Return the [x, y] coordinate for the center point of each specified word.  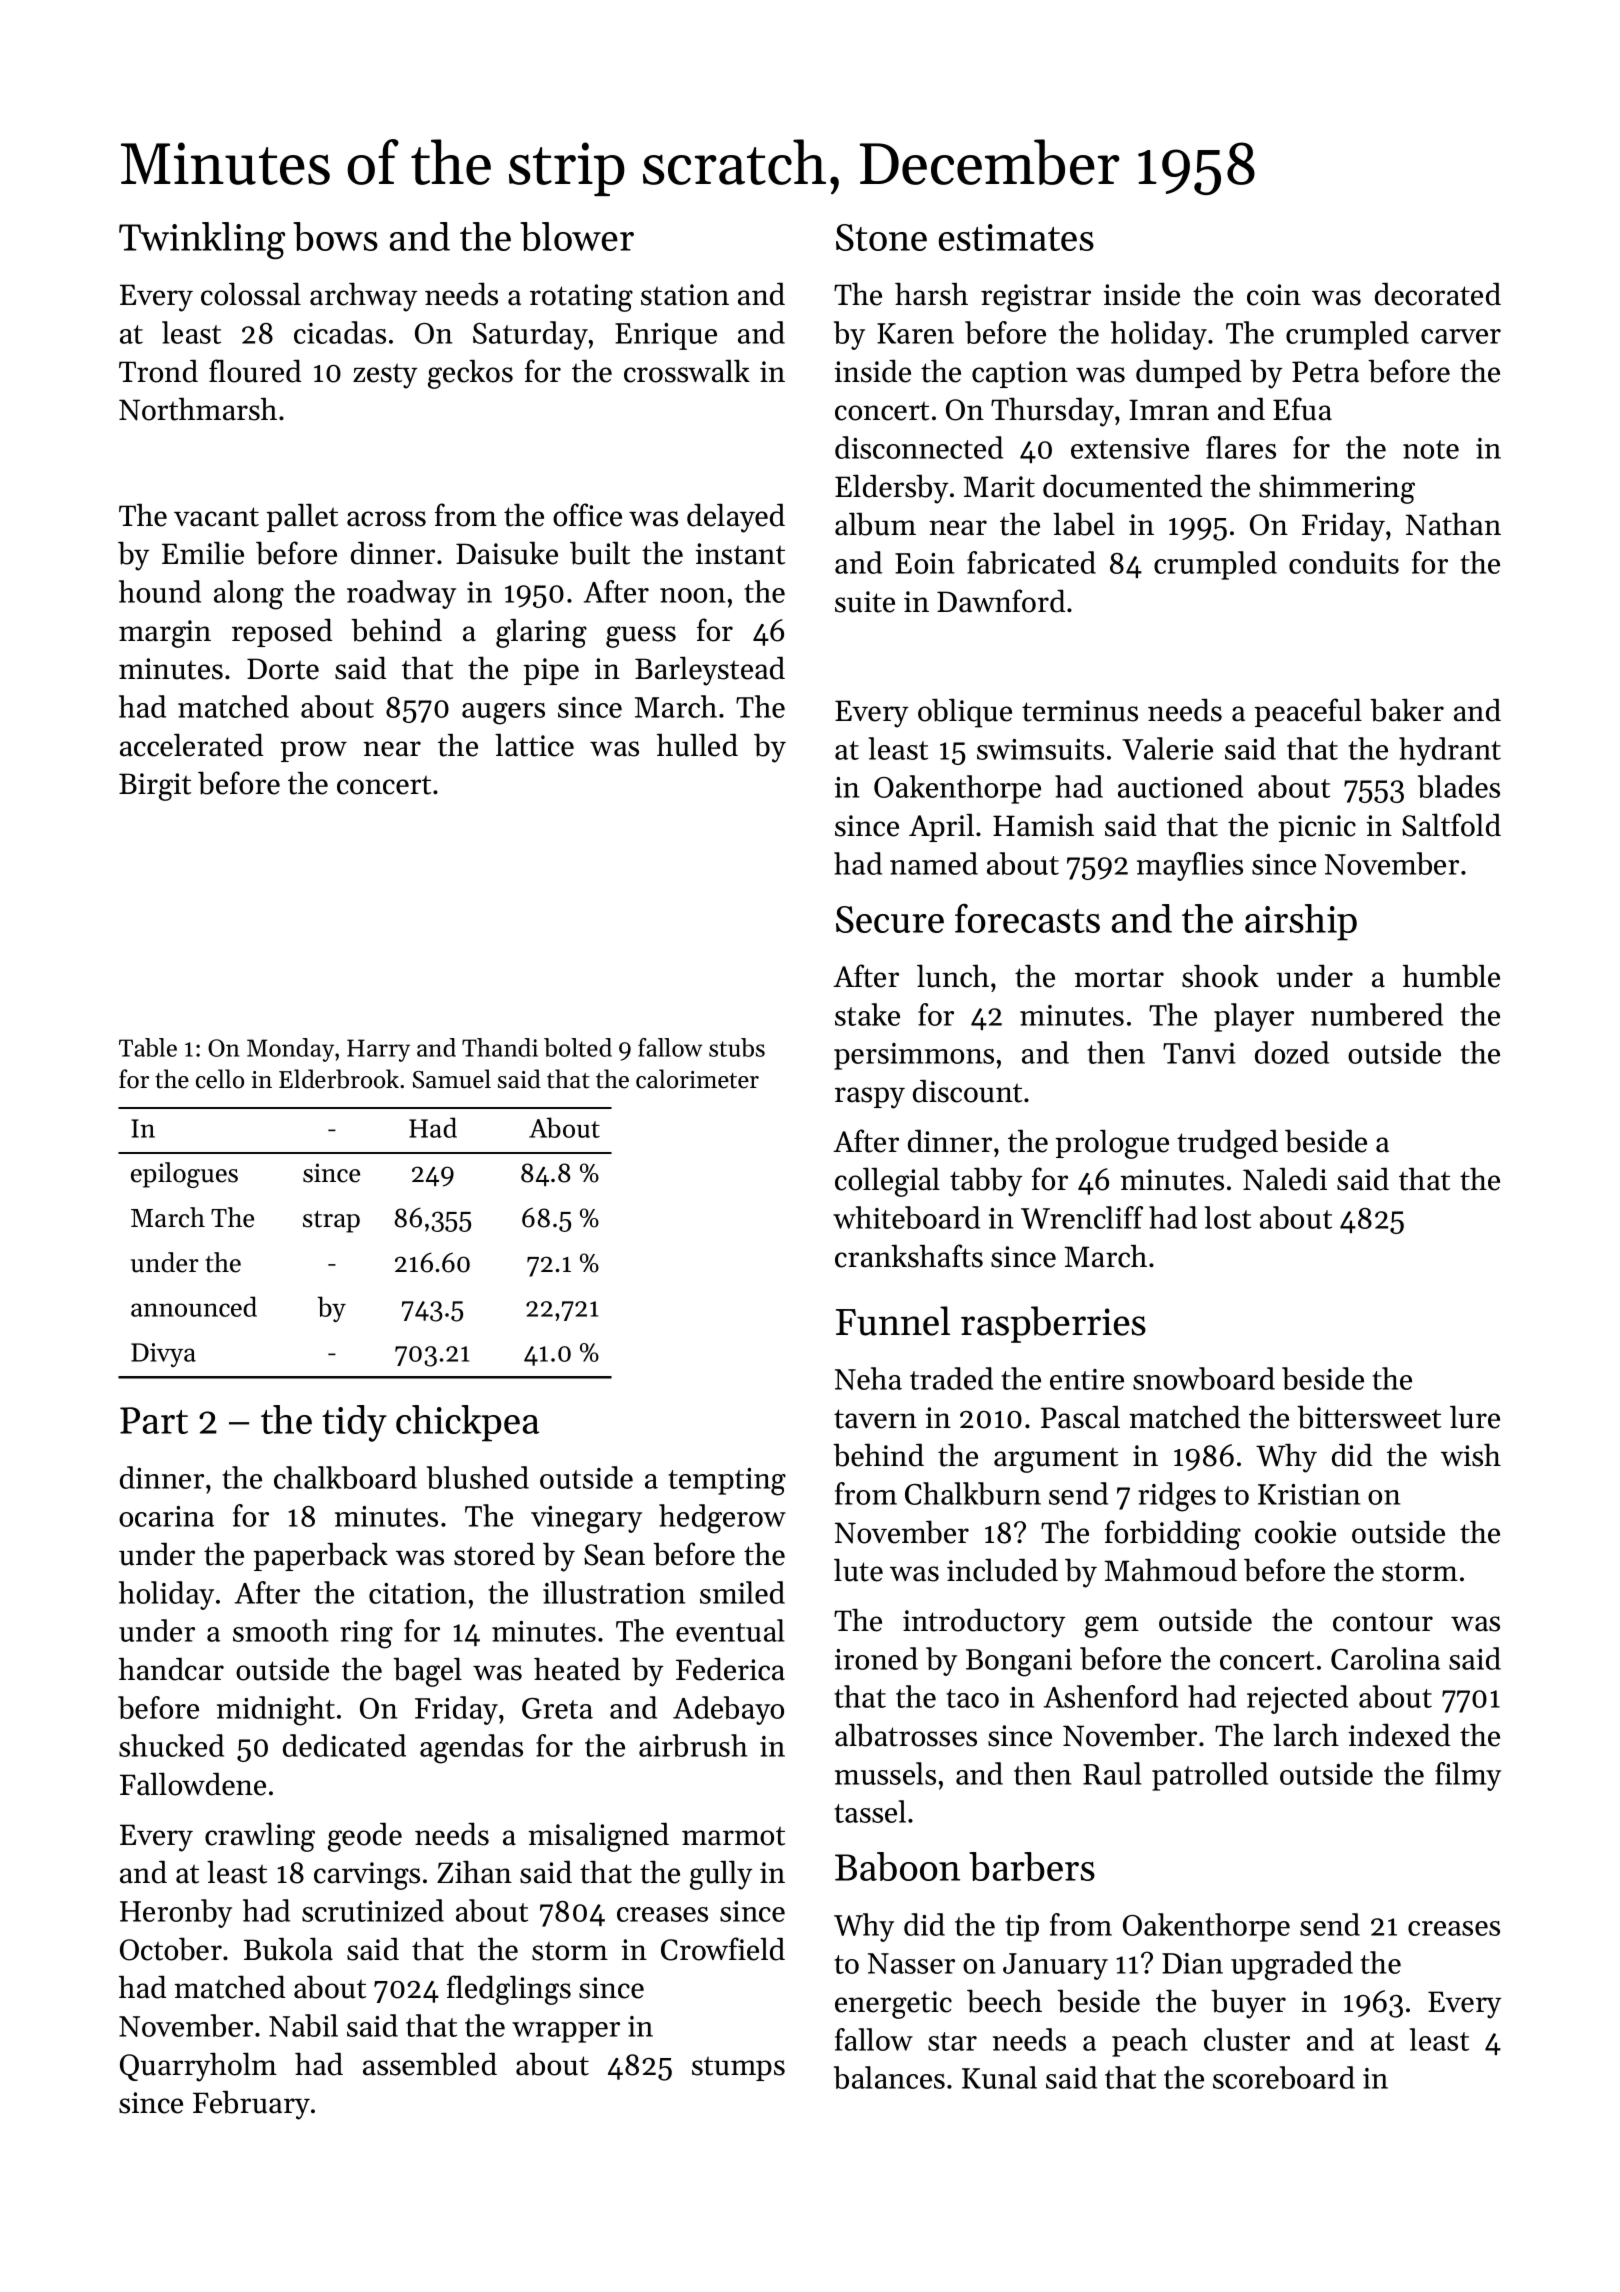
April [941, 827]
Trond [158, 371]
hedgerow [722, 1519]
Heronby [176, 1913]
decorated [1438, 294]
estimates [1016, 237]
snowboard [1204, 1378]
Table [148, 1047]
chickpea [467, 1423]
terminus [1080, 711]
